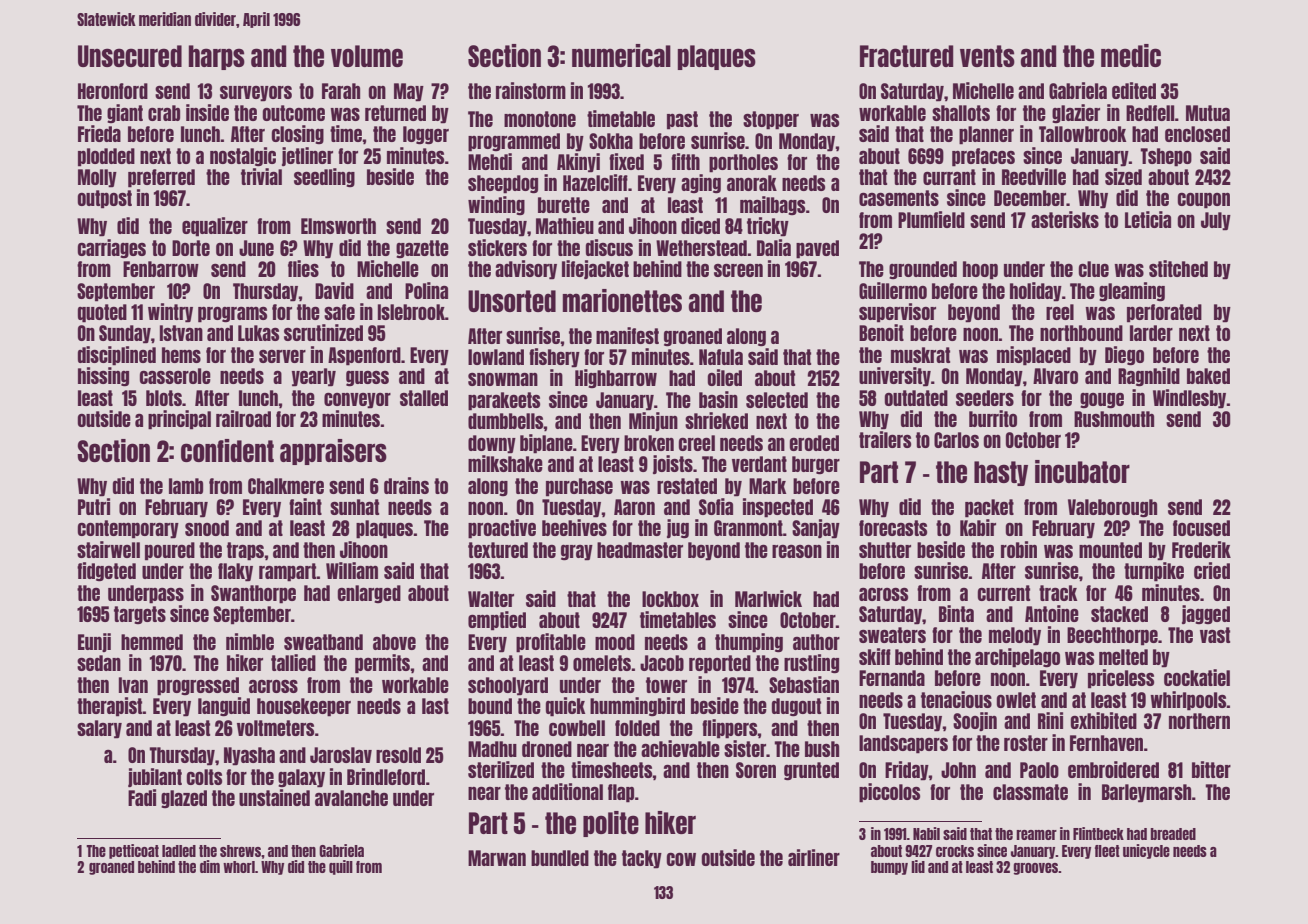  Describe the element at coordinates (106, 157) in the screenshot. I see `plodded` at that location.
